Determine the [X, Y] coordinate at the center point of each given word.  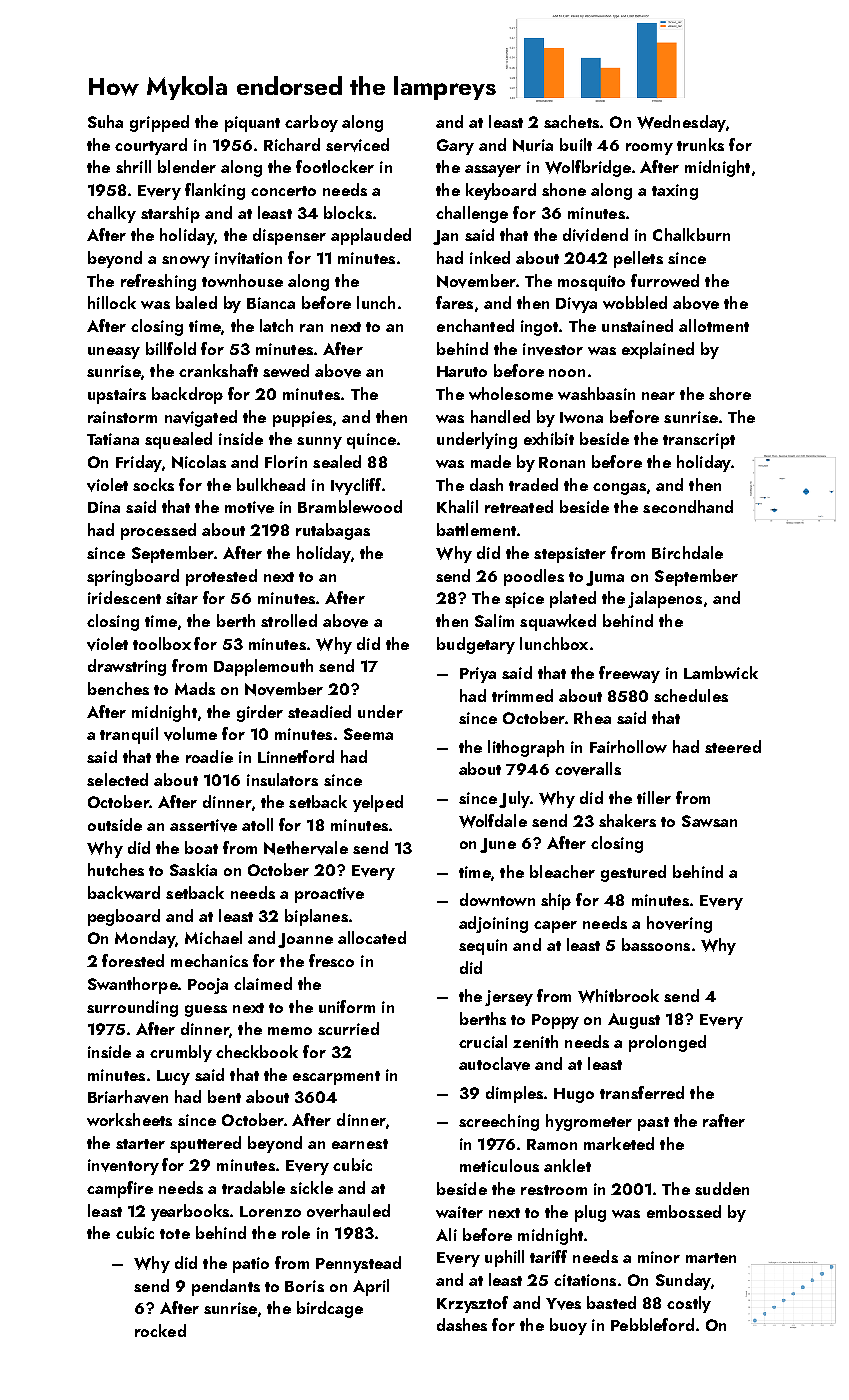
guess [206, 1011]
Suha [105, 121]
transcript [699, 441]
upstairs [117, 396]
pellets [638, 259]
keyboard [501, 191]
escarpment [336, 1078]
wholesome [511, 393]
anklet [567, 1165]
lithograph [526, 748]
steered [733, 746]
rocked [160, 1330]
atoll [257, 824]
